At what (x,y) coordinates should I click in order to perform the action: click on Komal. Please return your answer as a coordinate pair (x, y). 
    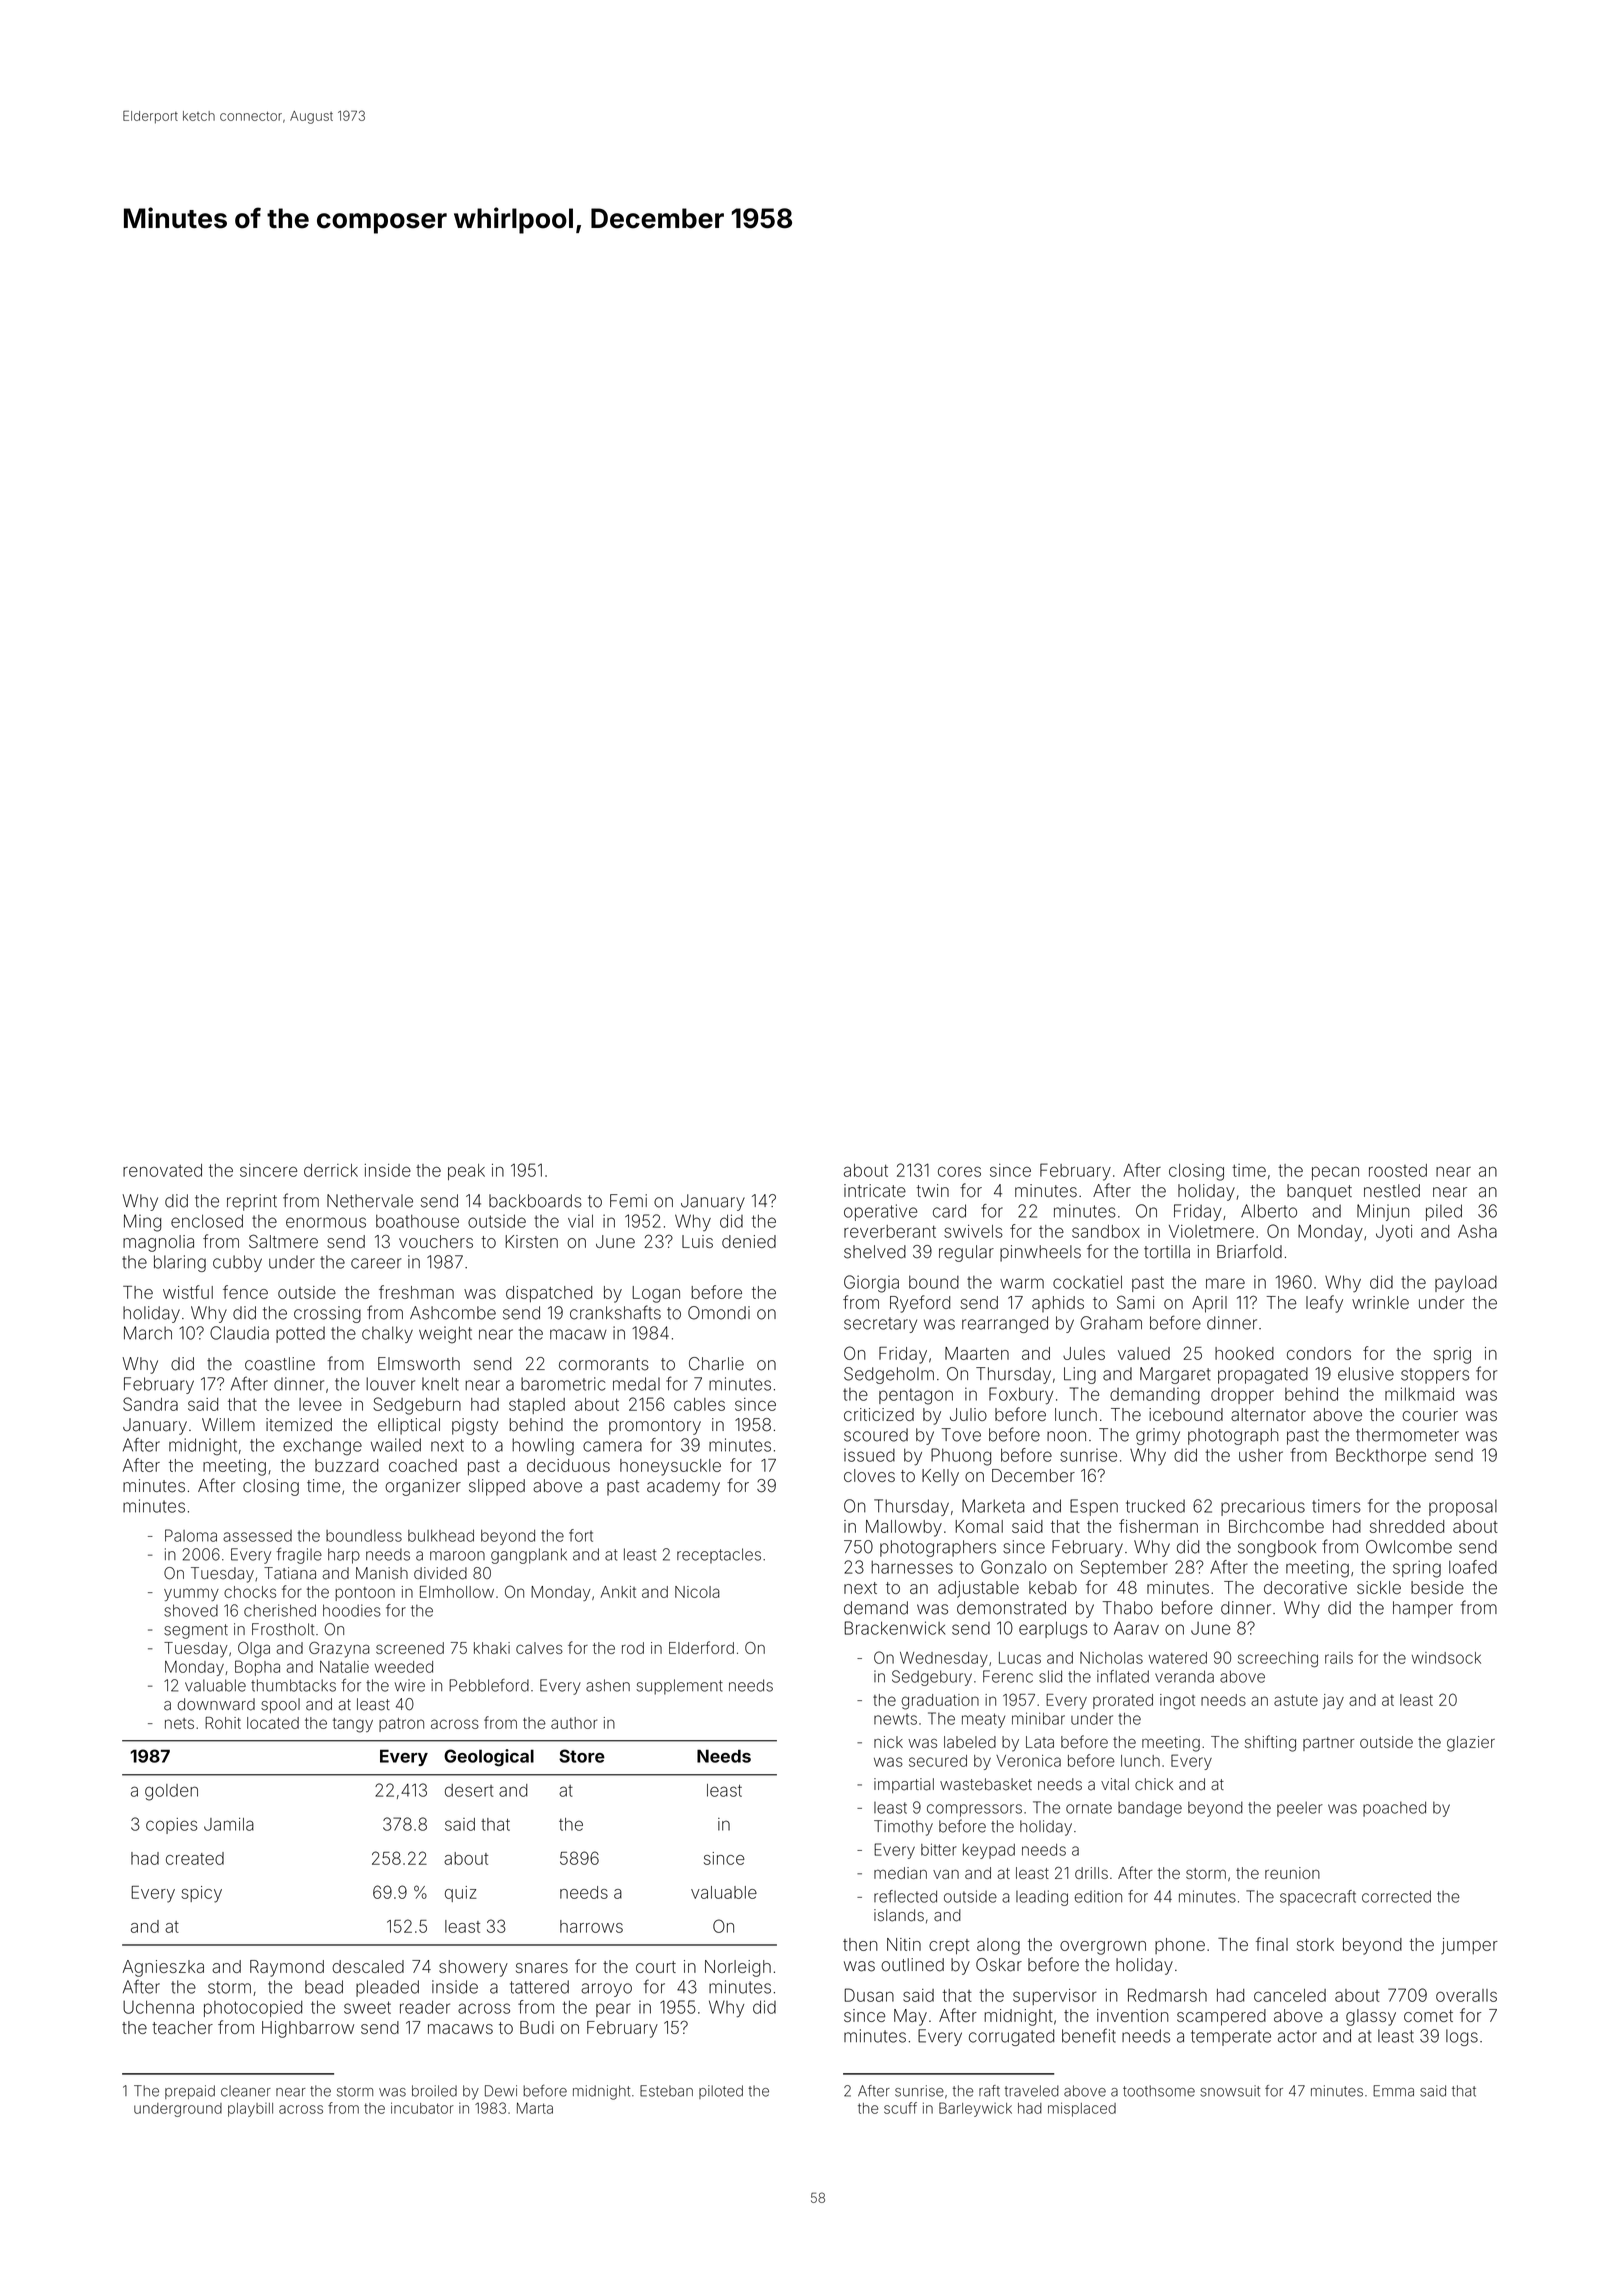
    Looking at the image, I should click on (979, 1526).
